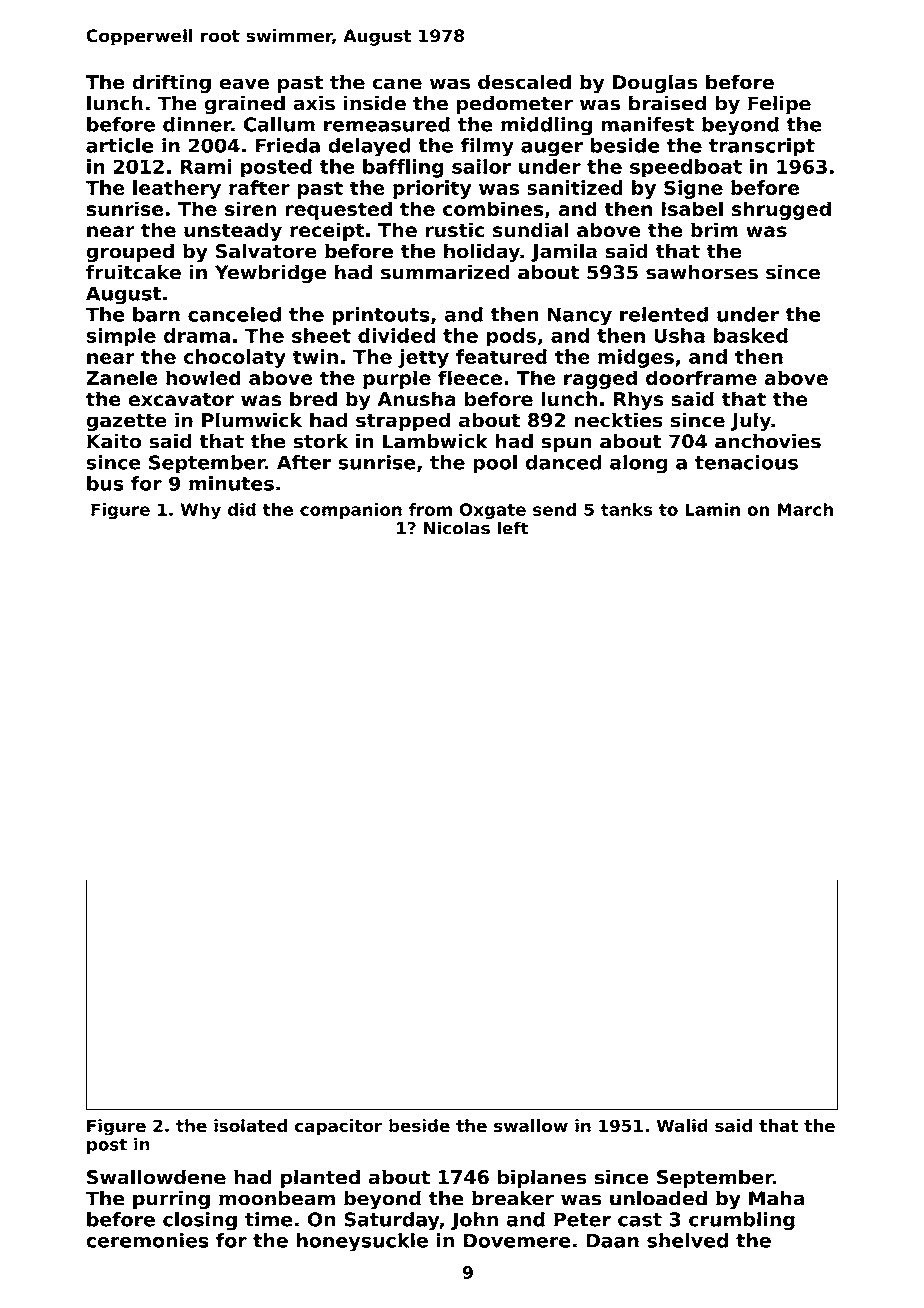 This page has height=1308, width=924. Describe the element at coordinates (397, 84) in the page. I see `cane` at that location.
